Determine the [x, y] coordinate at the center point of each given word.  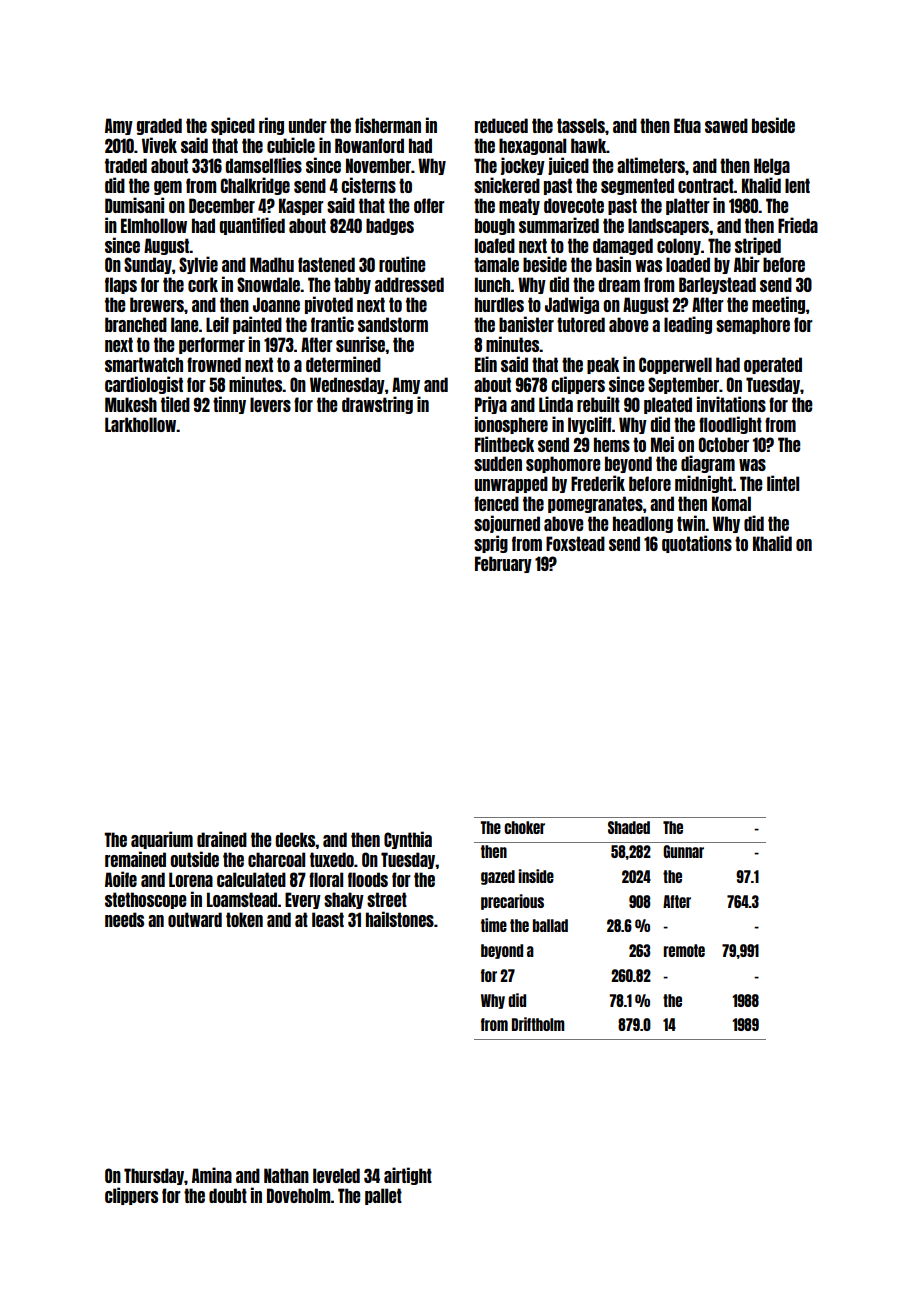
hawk [589, 145]
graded [159, 126]
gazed [498, 877]
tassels [581, 125]
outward [195, 919]
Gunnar [683, 851]
